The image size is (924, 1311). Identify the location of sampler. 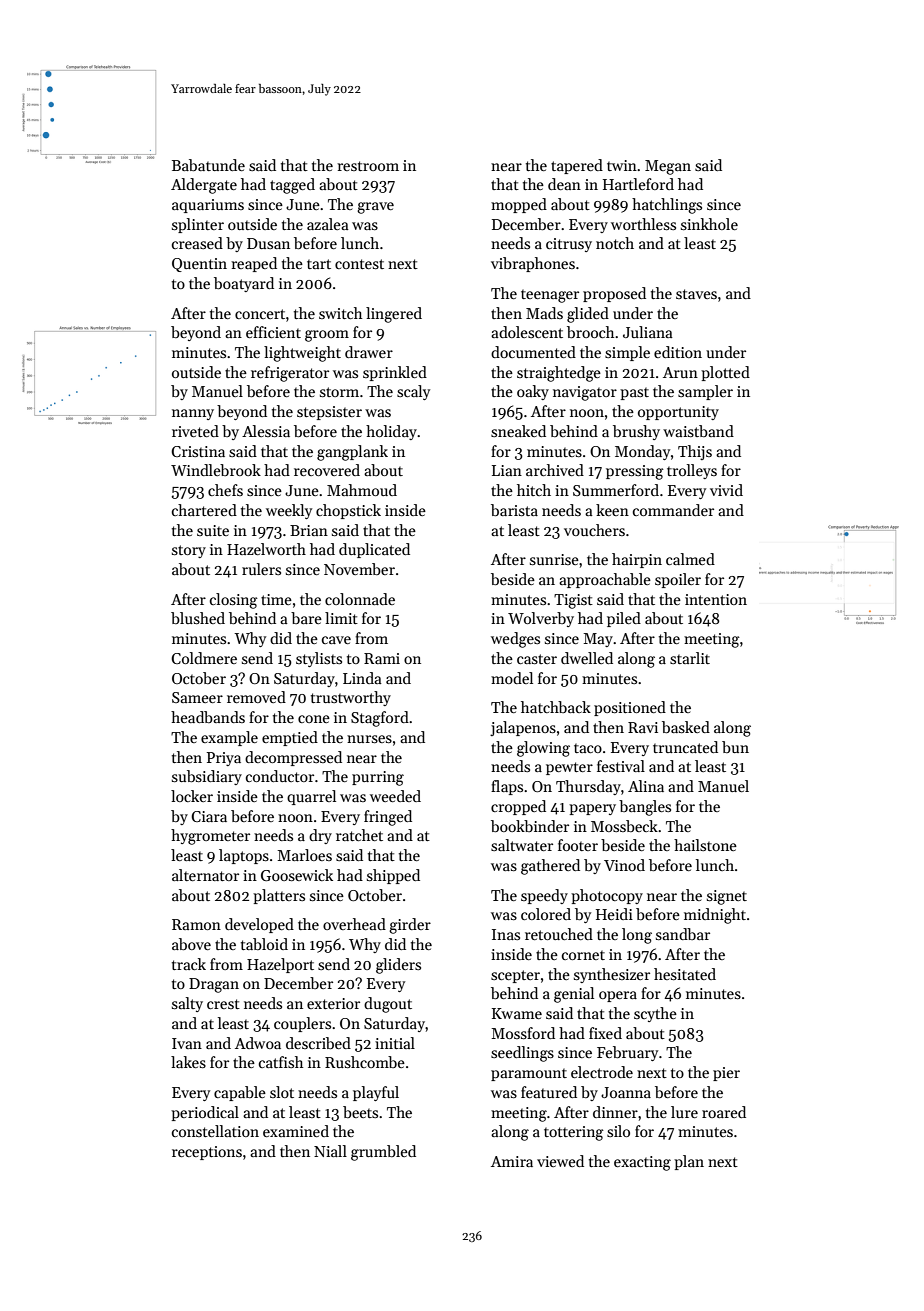
(705, 392).
